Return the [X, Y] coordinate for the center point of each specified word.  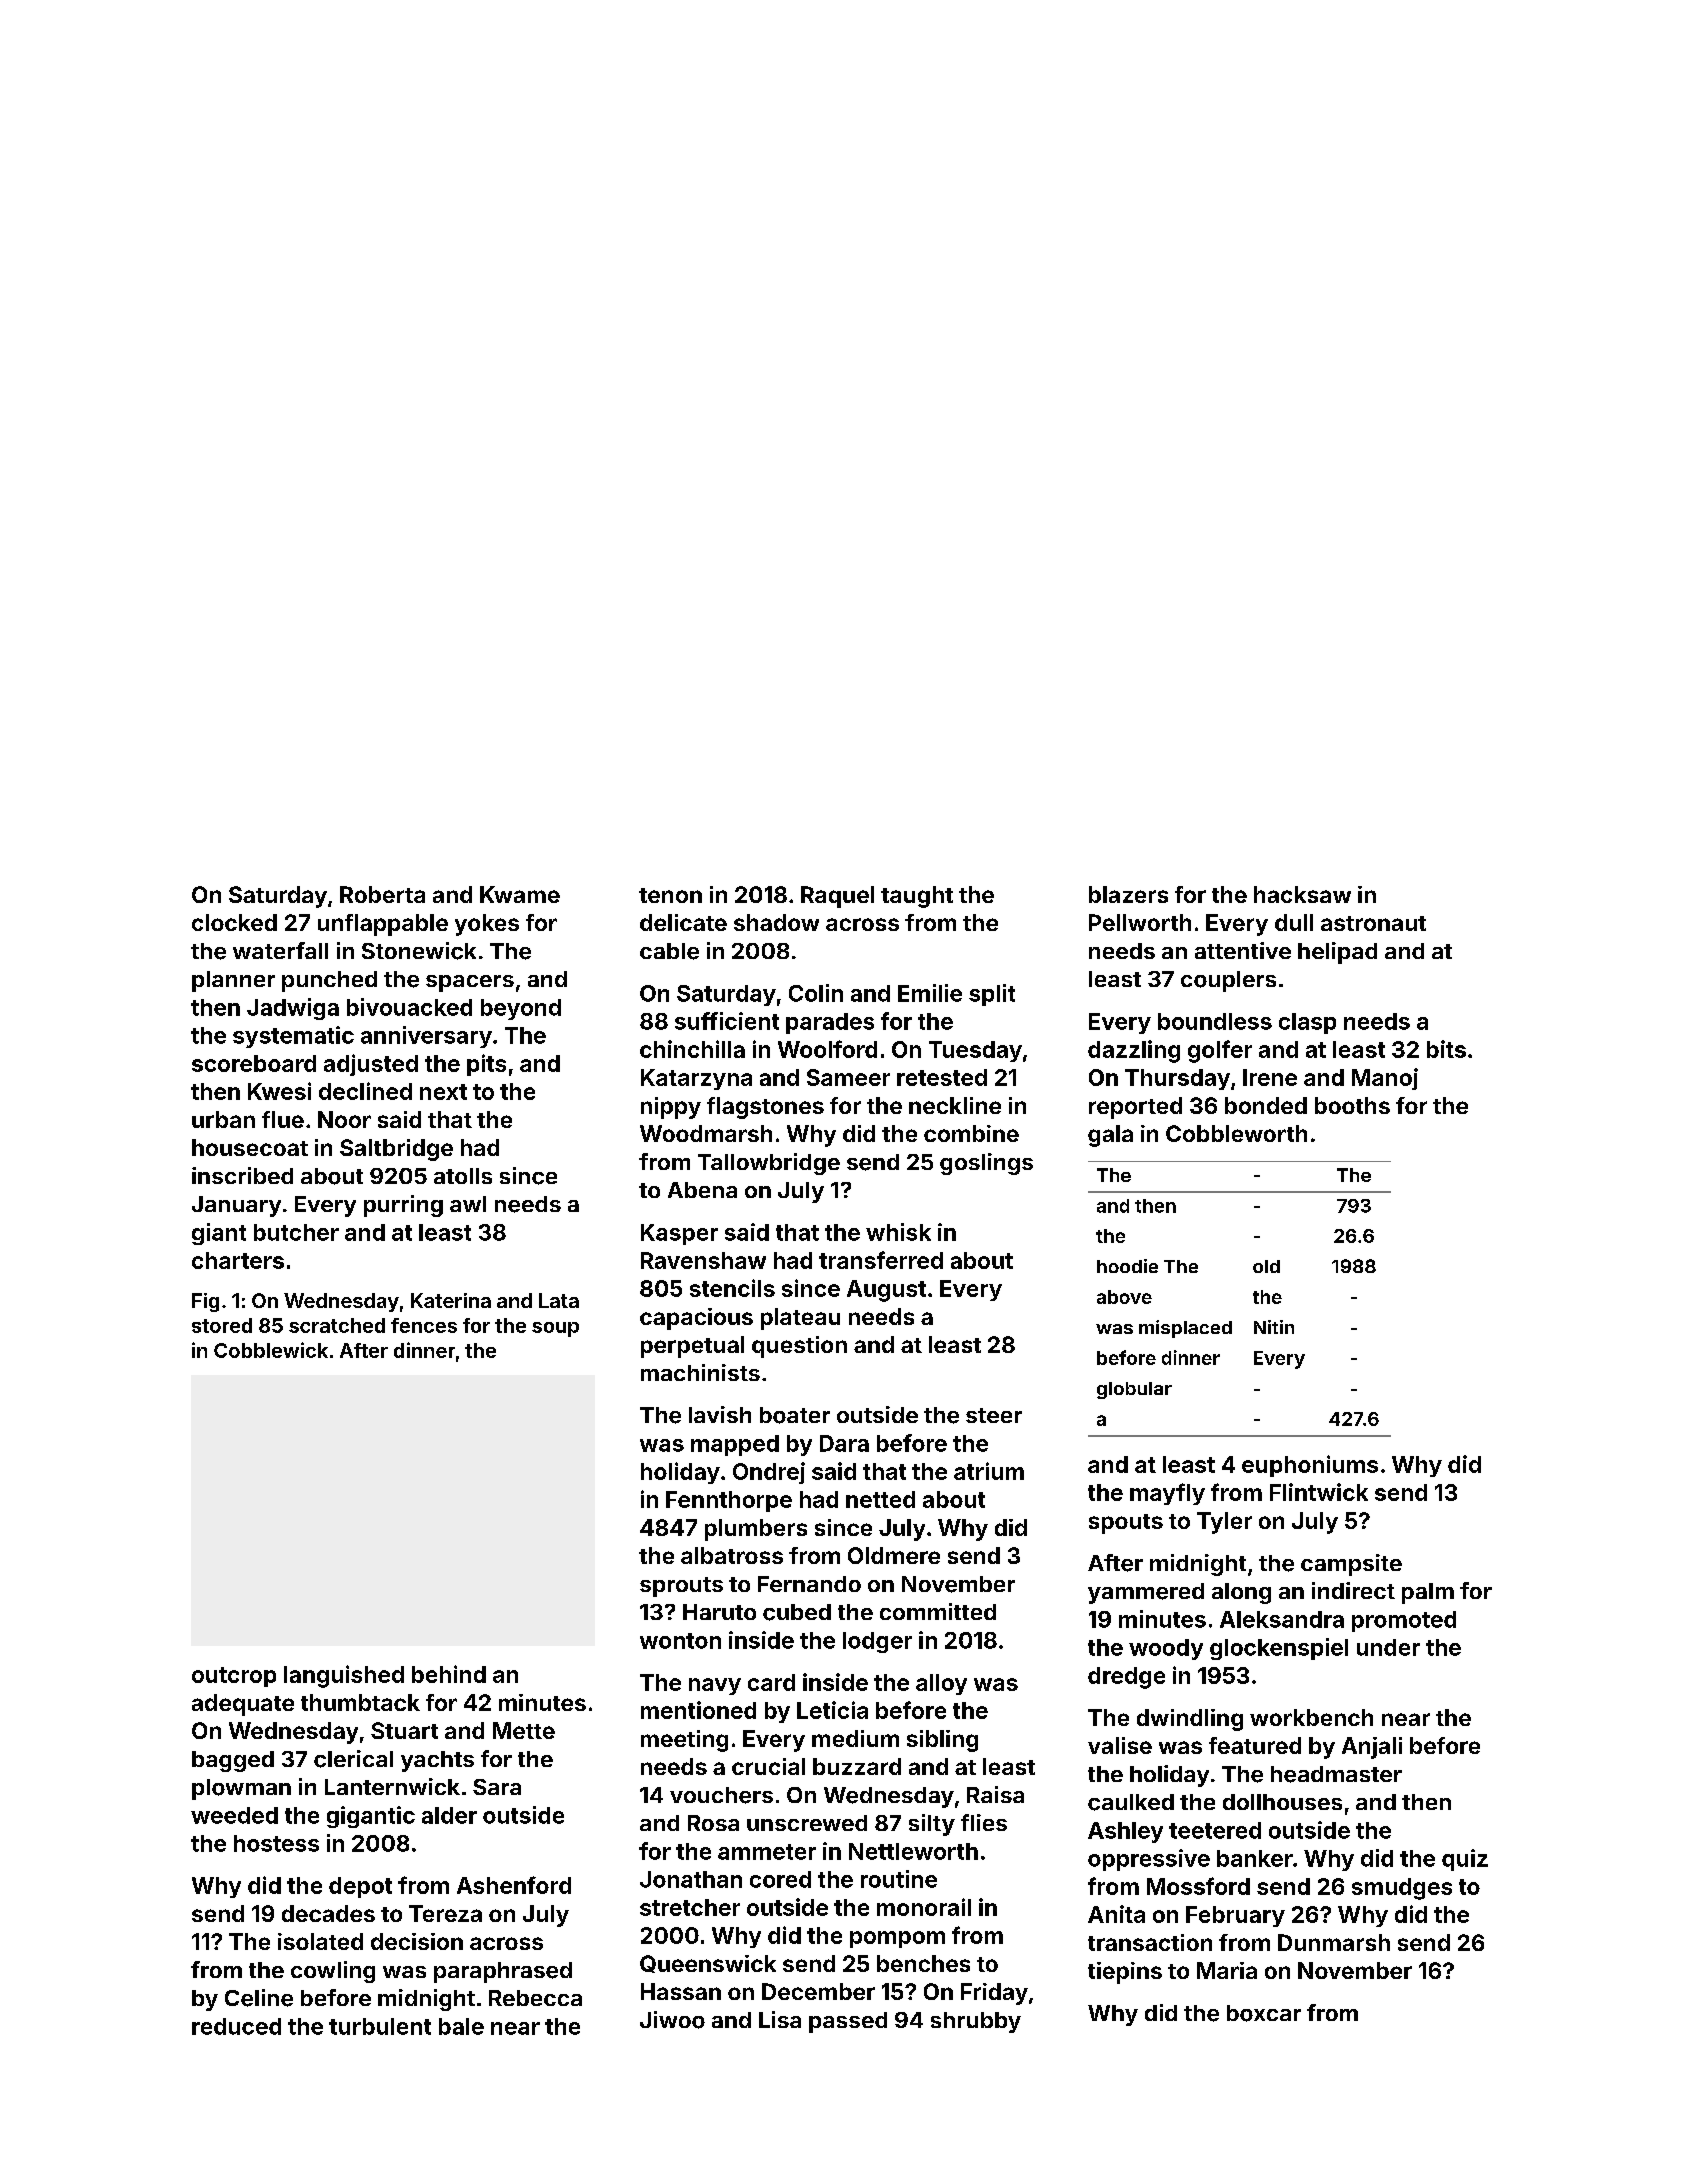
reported [1135, 1108]
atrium [989, 1471]
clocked [234, 922]
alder [449, 1815]
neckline [955, 1105]
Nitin [1274, 1327]
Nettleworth [913, 1851]
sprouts [681, 1587]
